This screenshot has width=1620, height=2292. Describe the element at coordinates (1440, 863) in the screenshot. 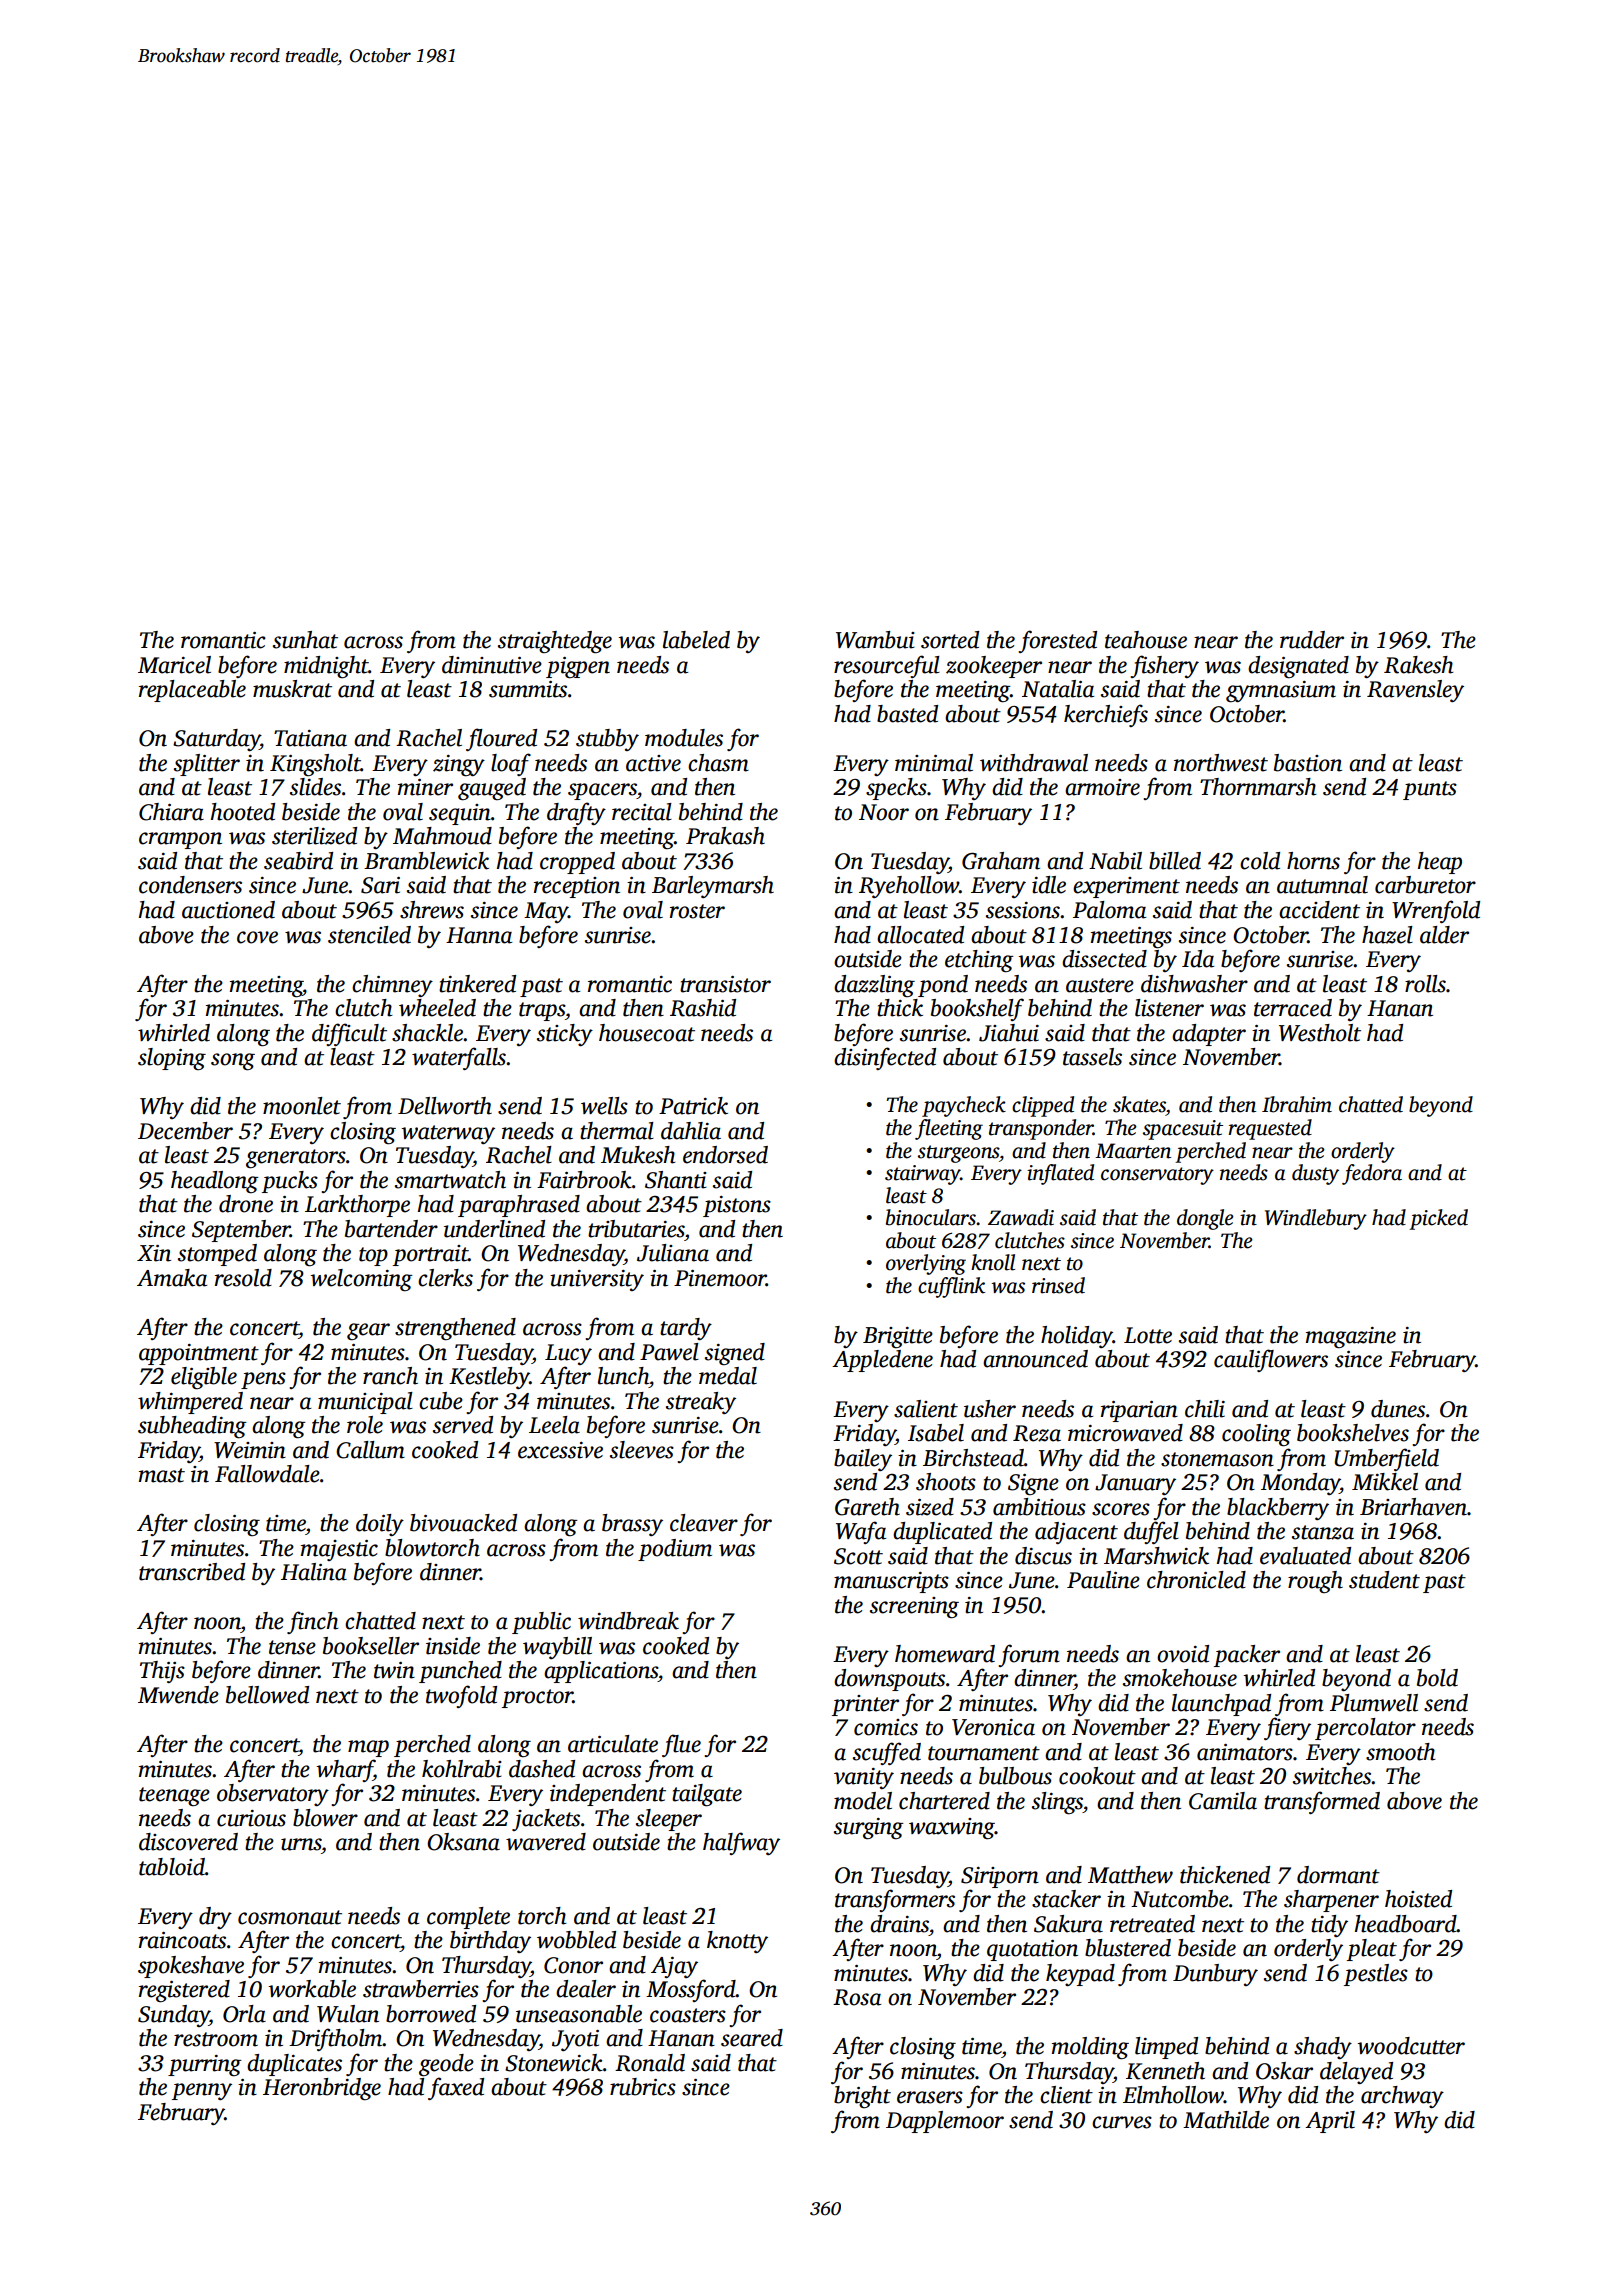

I see `heap` at that location.
